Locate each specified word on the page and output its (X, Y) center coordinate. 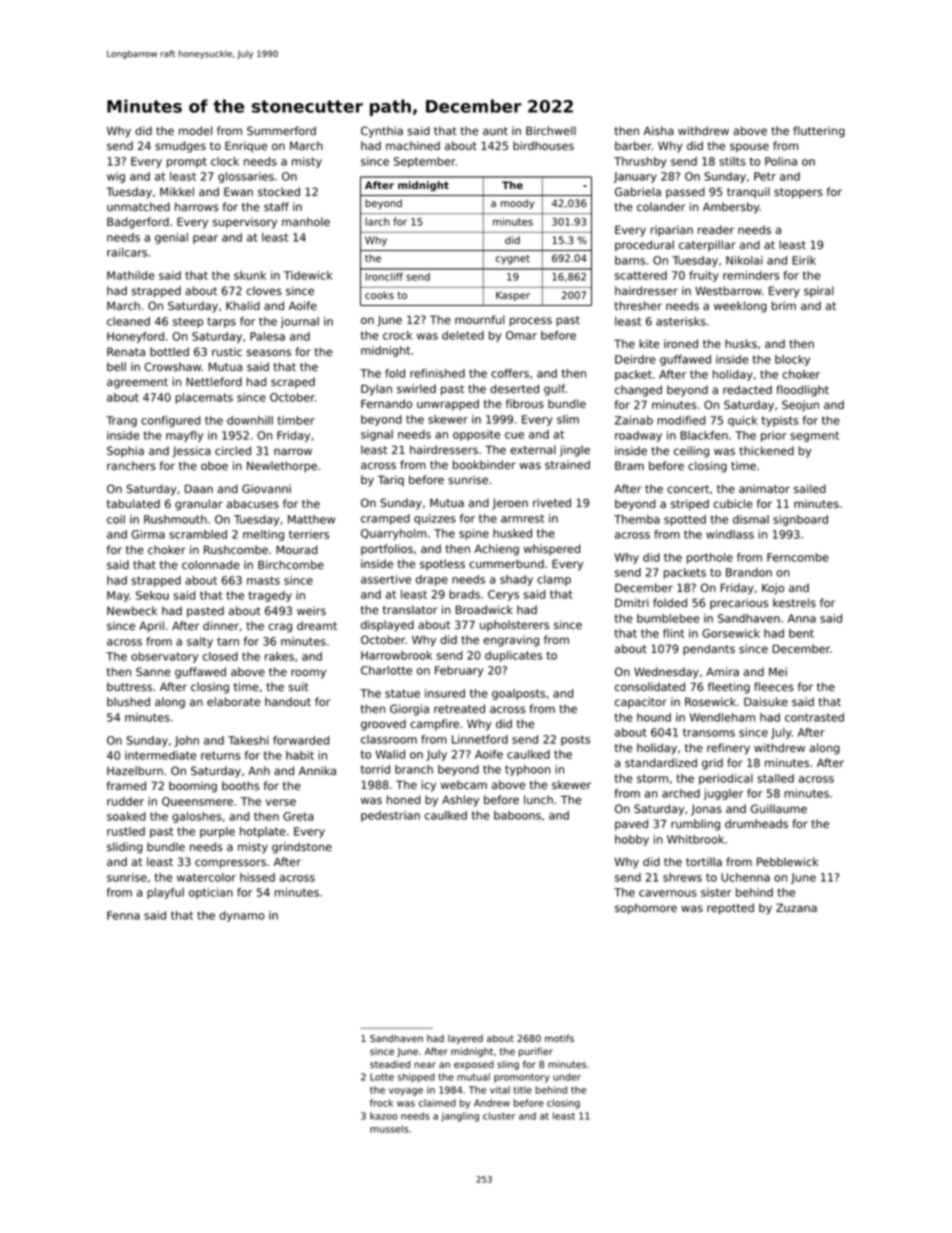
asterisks (681, 321)
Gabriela (638, 191)
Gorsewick (731, 633)
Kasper (513, 296)
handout (288, 701)
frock (381, 1103)
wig (116, 177)
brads (464, 594)
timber (296, 420)
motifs (559, 1038)
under (567, 1077)
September (425, 162)
